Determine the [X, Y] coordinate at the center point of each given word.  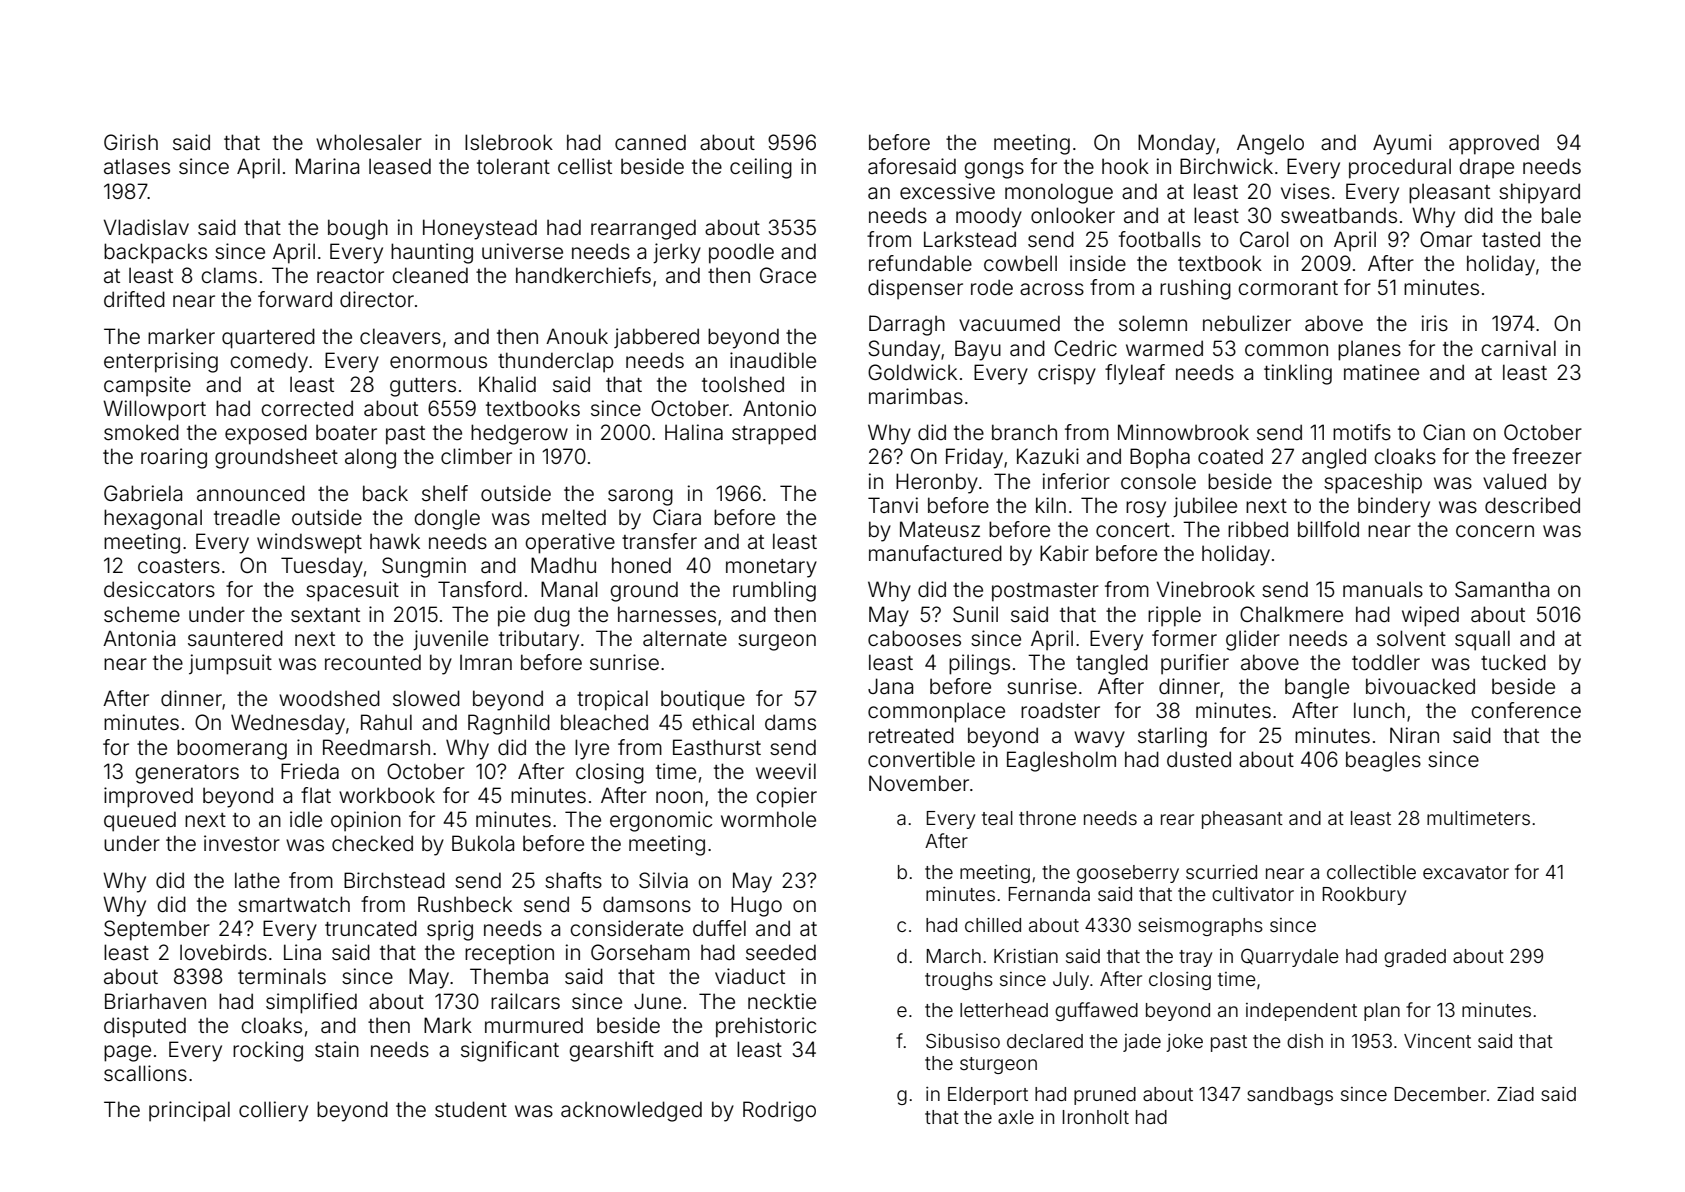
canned [650, 142]
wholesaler [369, 142]
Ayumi [1402, 144]
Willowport [154, 410]
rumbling [774, 591]
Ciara [677, 517]
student [471, 1109]
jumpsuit [230, 664]
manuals [1383, 589]
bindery [1394, 507]
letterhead [1004, 1010]
